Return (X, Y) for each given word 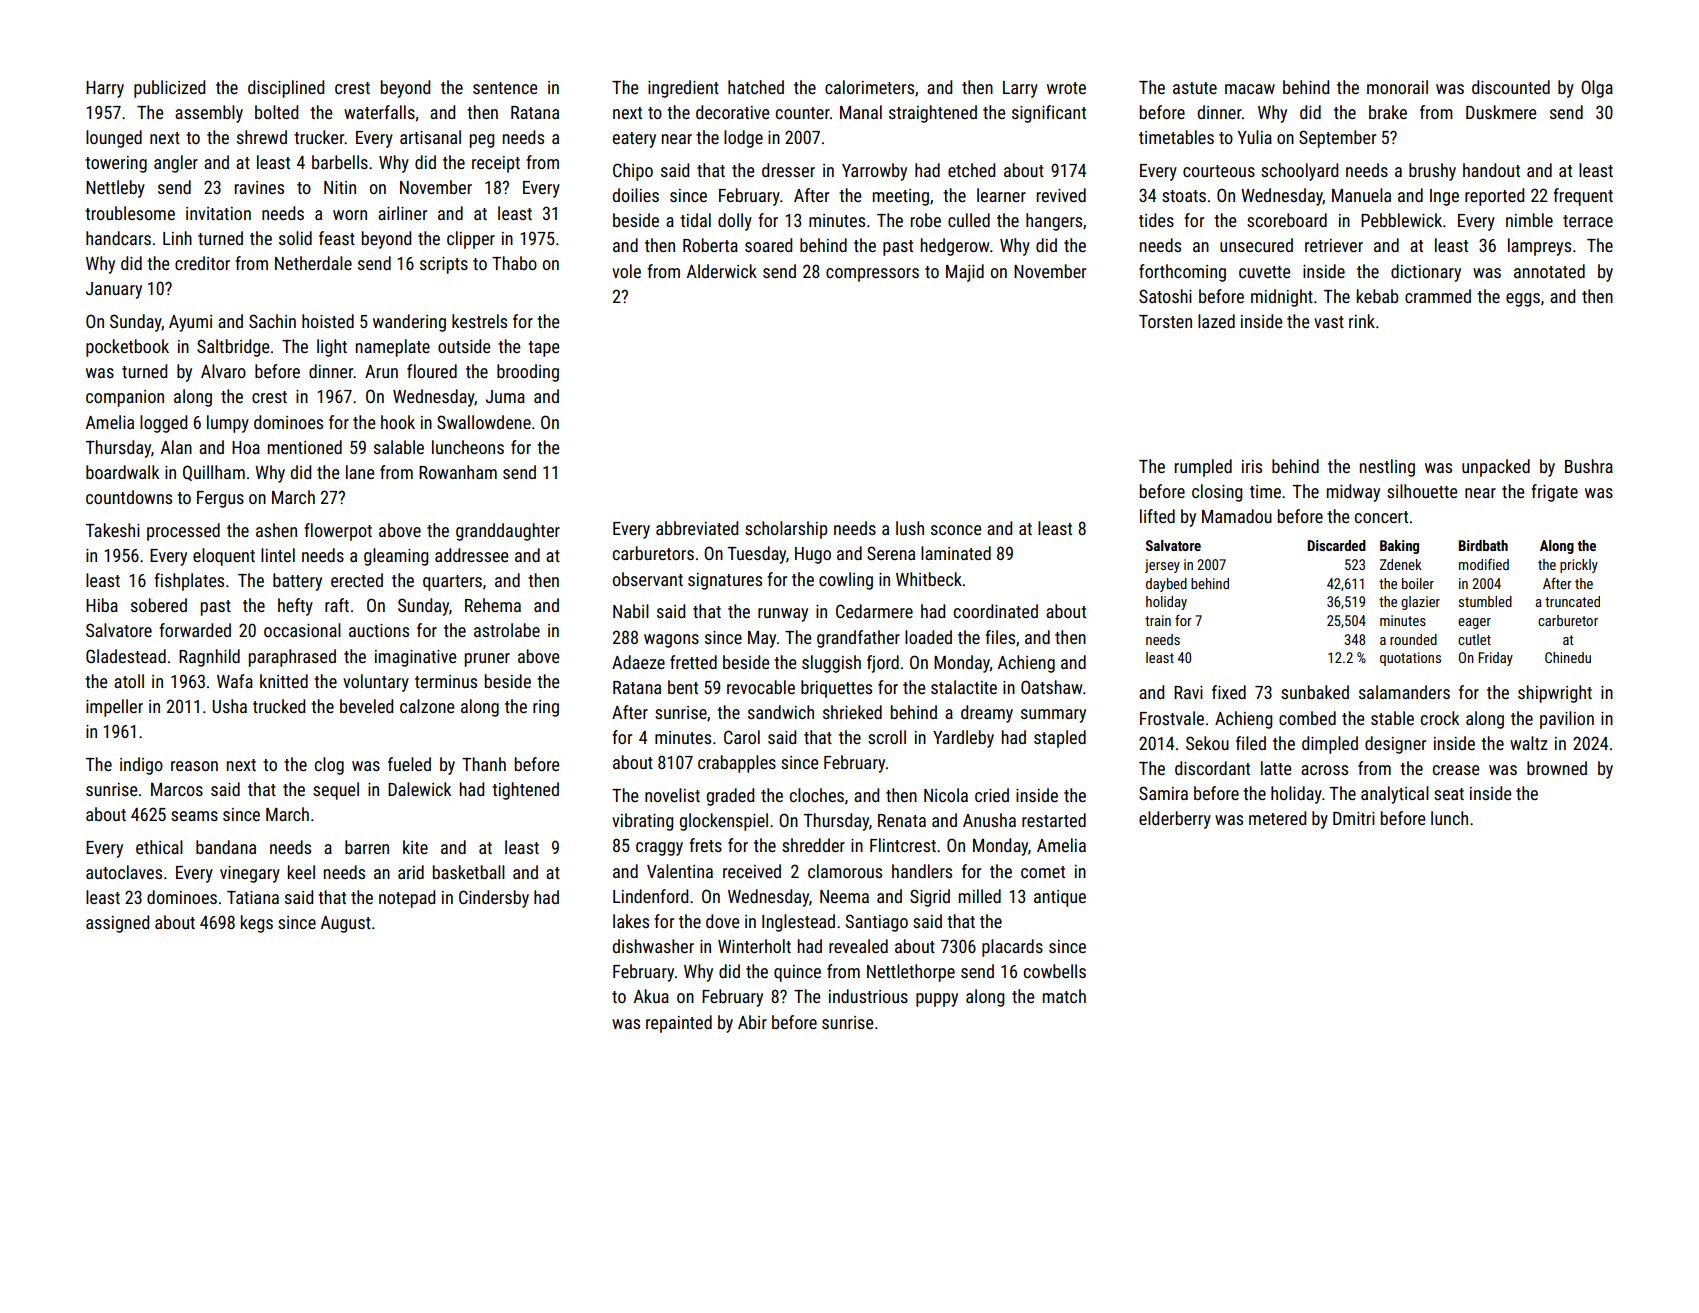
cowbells (1055, 971)
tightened (525, 791)
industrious (868, 996)
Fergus (220, 499)
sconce (956, 530)
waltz (1529, 743)
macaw (1250, 89)
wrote (1066, 88)
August (346, 924)
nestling (1387, 468)
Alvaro (223, 371)
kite (415, 847)
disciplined (286, 89)
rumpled (1203, 468)
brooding (528, 373)
